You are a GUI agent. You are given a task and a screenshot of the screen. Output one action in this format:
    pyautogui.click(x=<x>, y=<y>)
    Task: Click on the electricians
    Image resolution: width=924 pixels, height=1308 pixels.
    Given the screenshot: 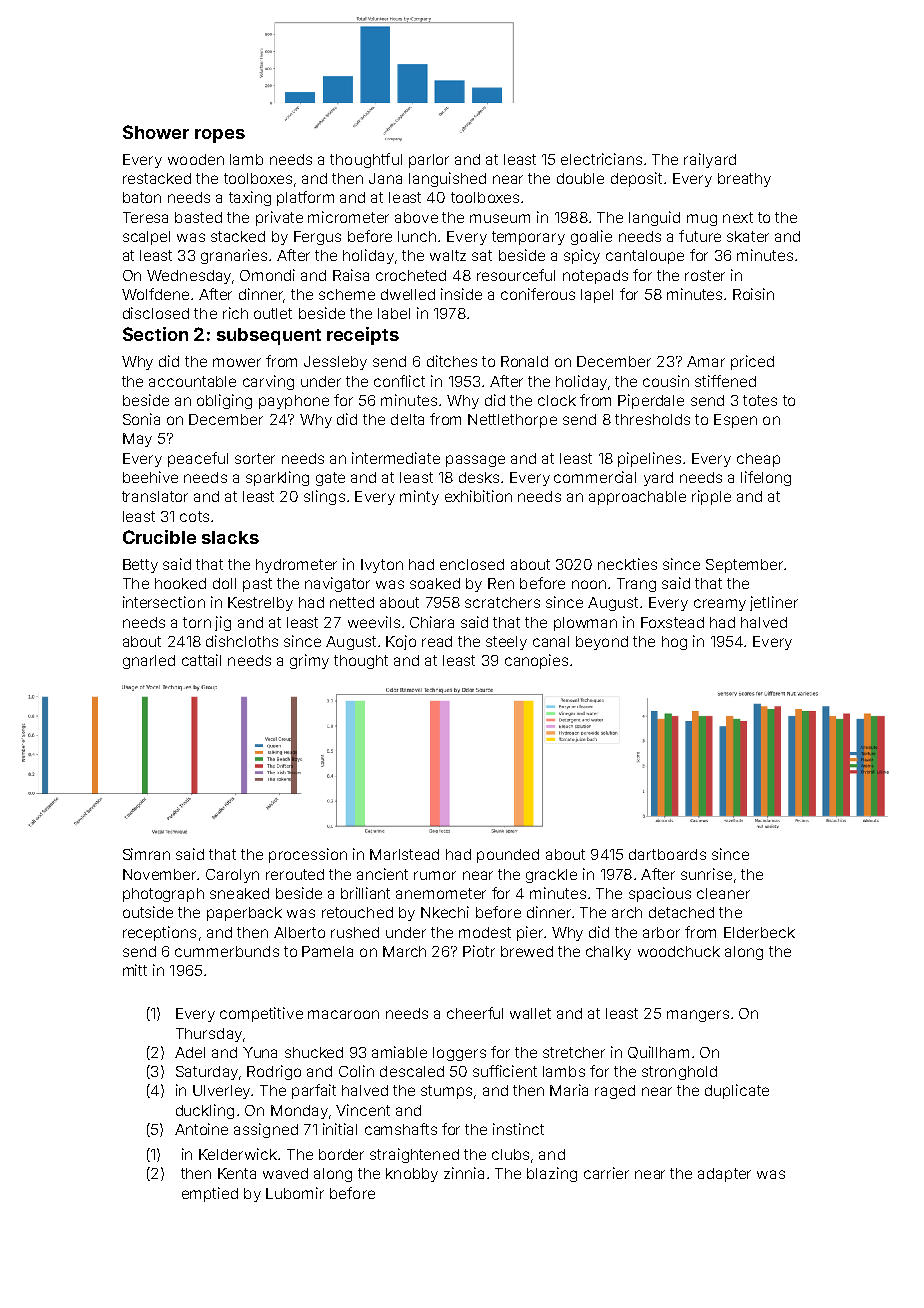 What is the action you would take?
    pyautogui.click(x=601, y=159)
